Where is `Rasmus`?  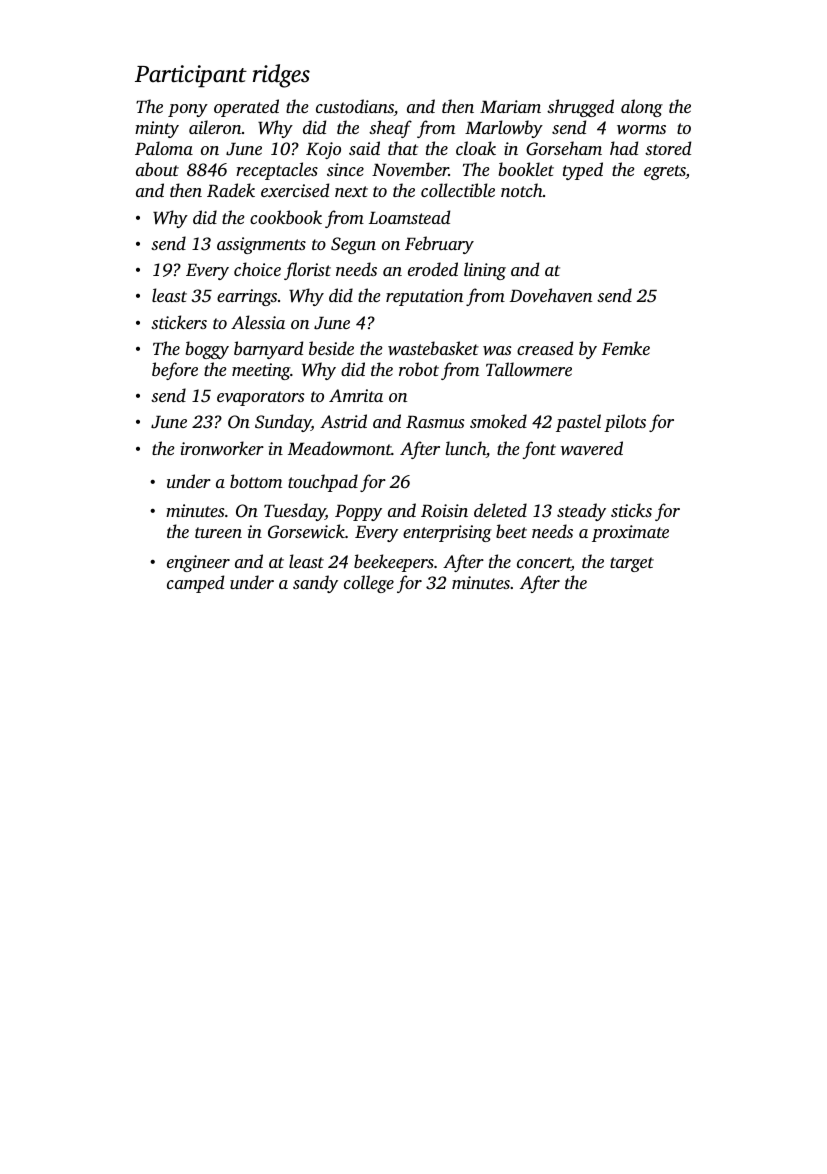
Rasmus is located at coordinates (435, 422).
